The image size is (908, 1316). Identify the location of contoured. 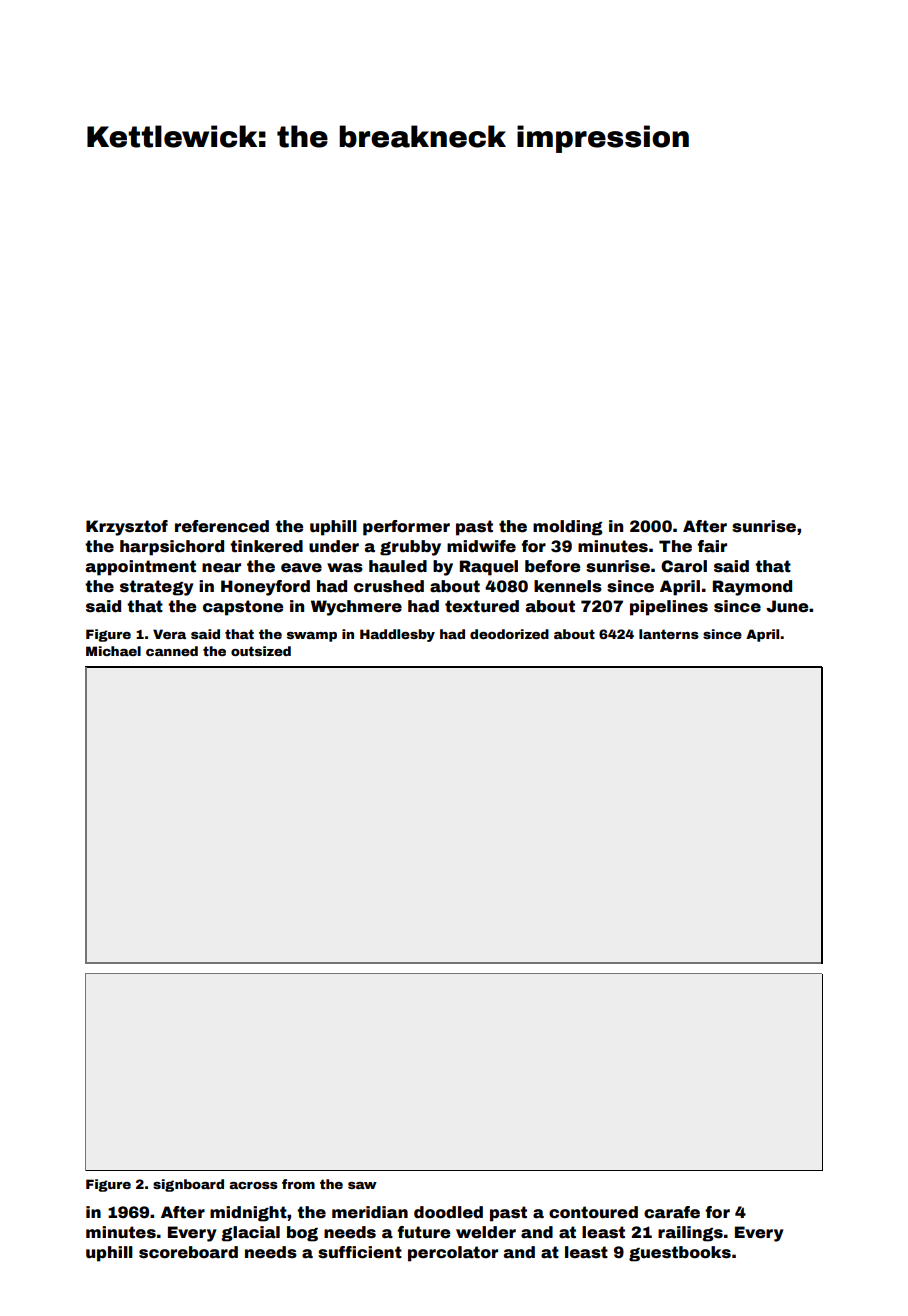
(593, 1212).
